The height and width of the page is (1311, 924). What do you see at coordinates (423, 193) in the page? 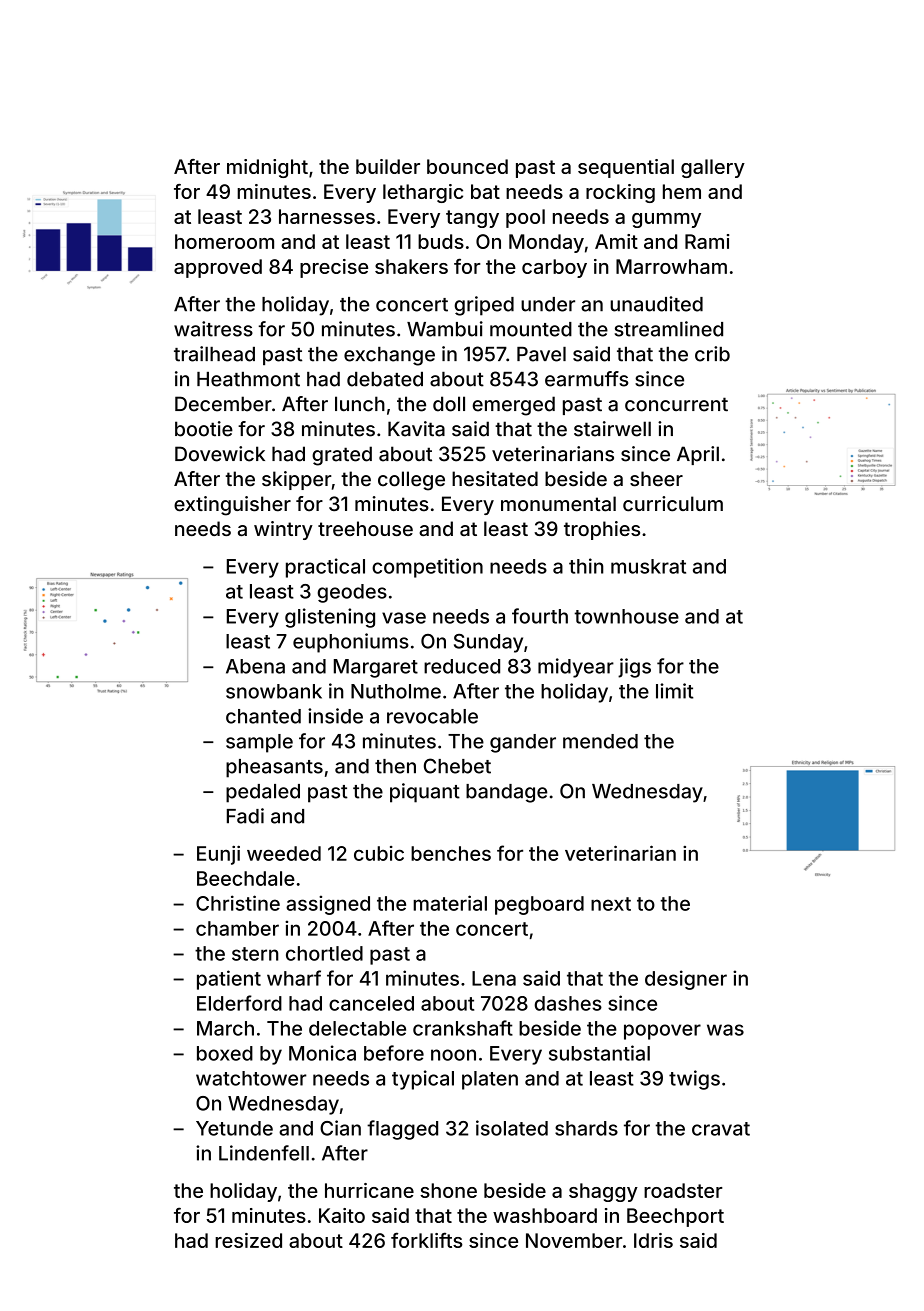
I see `lethargic` at bounding box center [423, 193].
